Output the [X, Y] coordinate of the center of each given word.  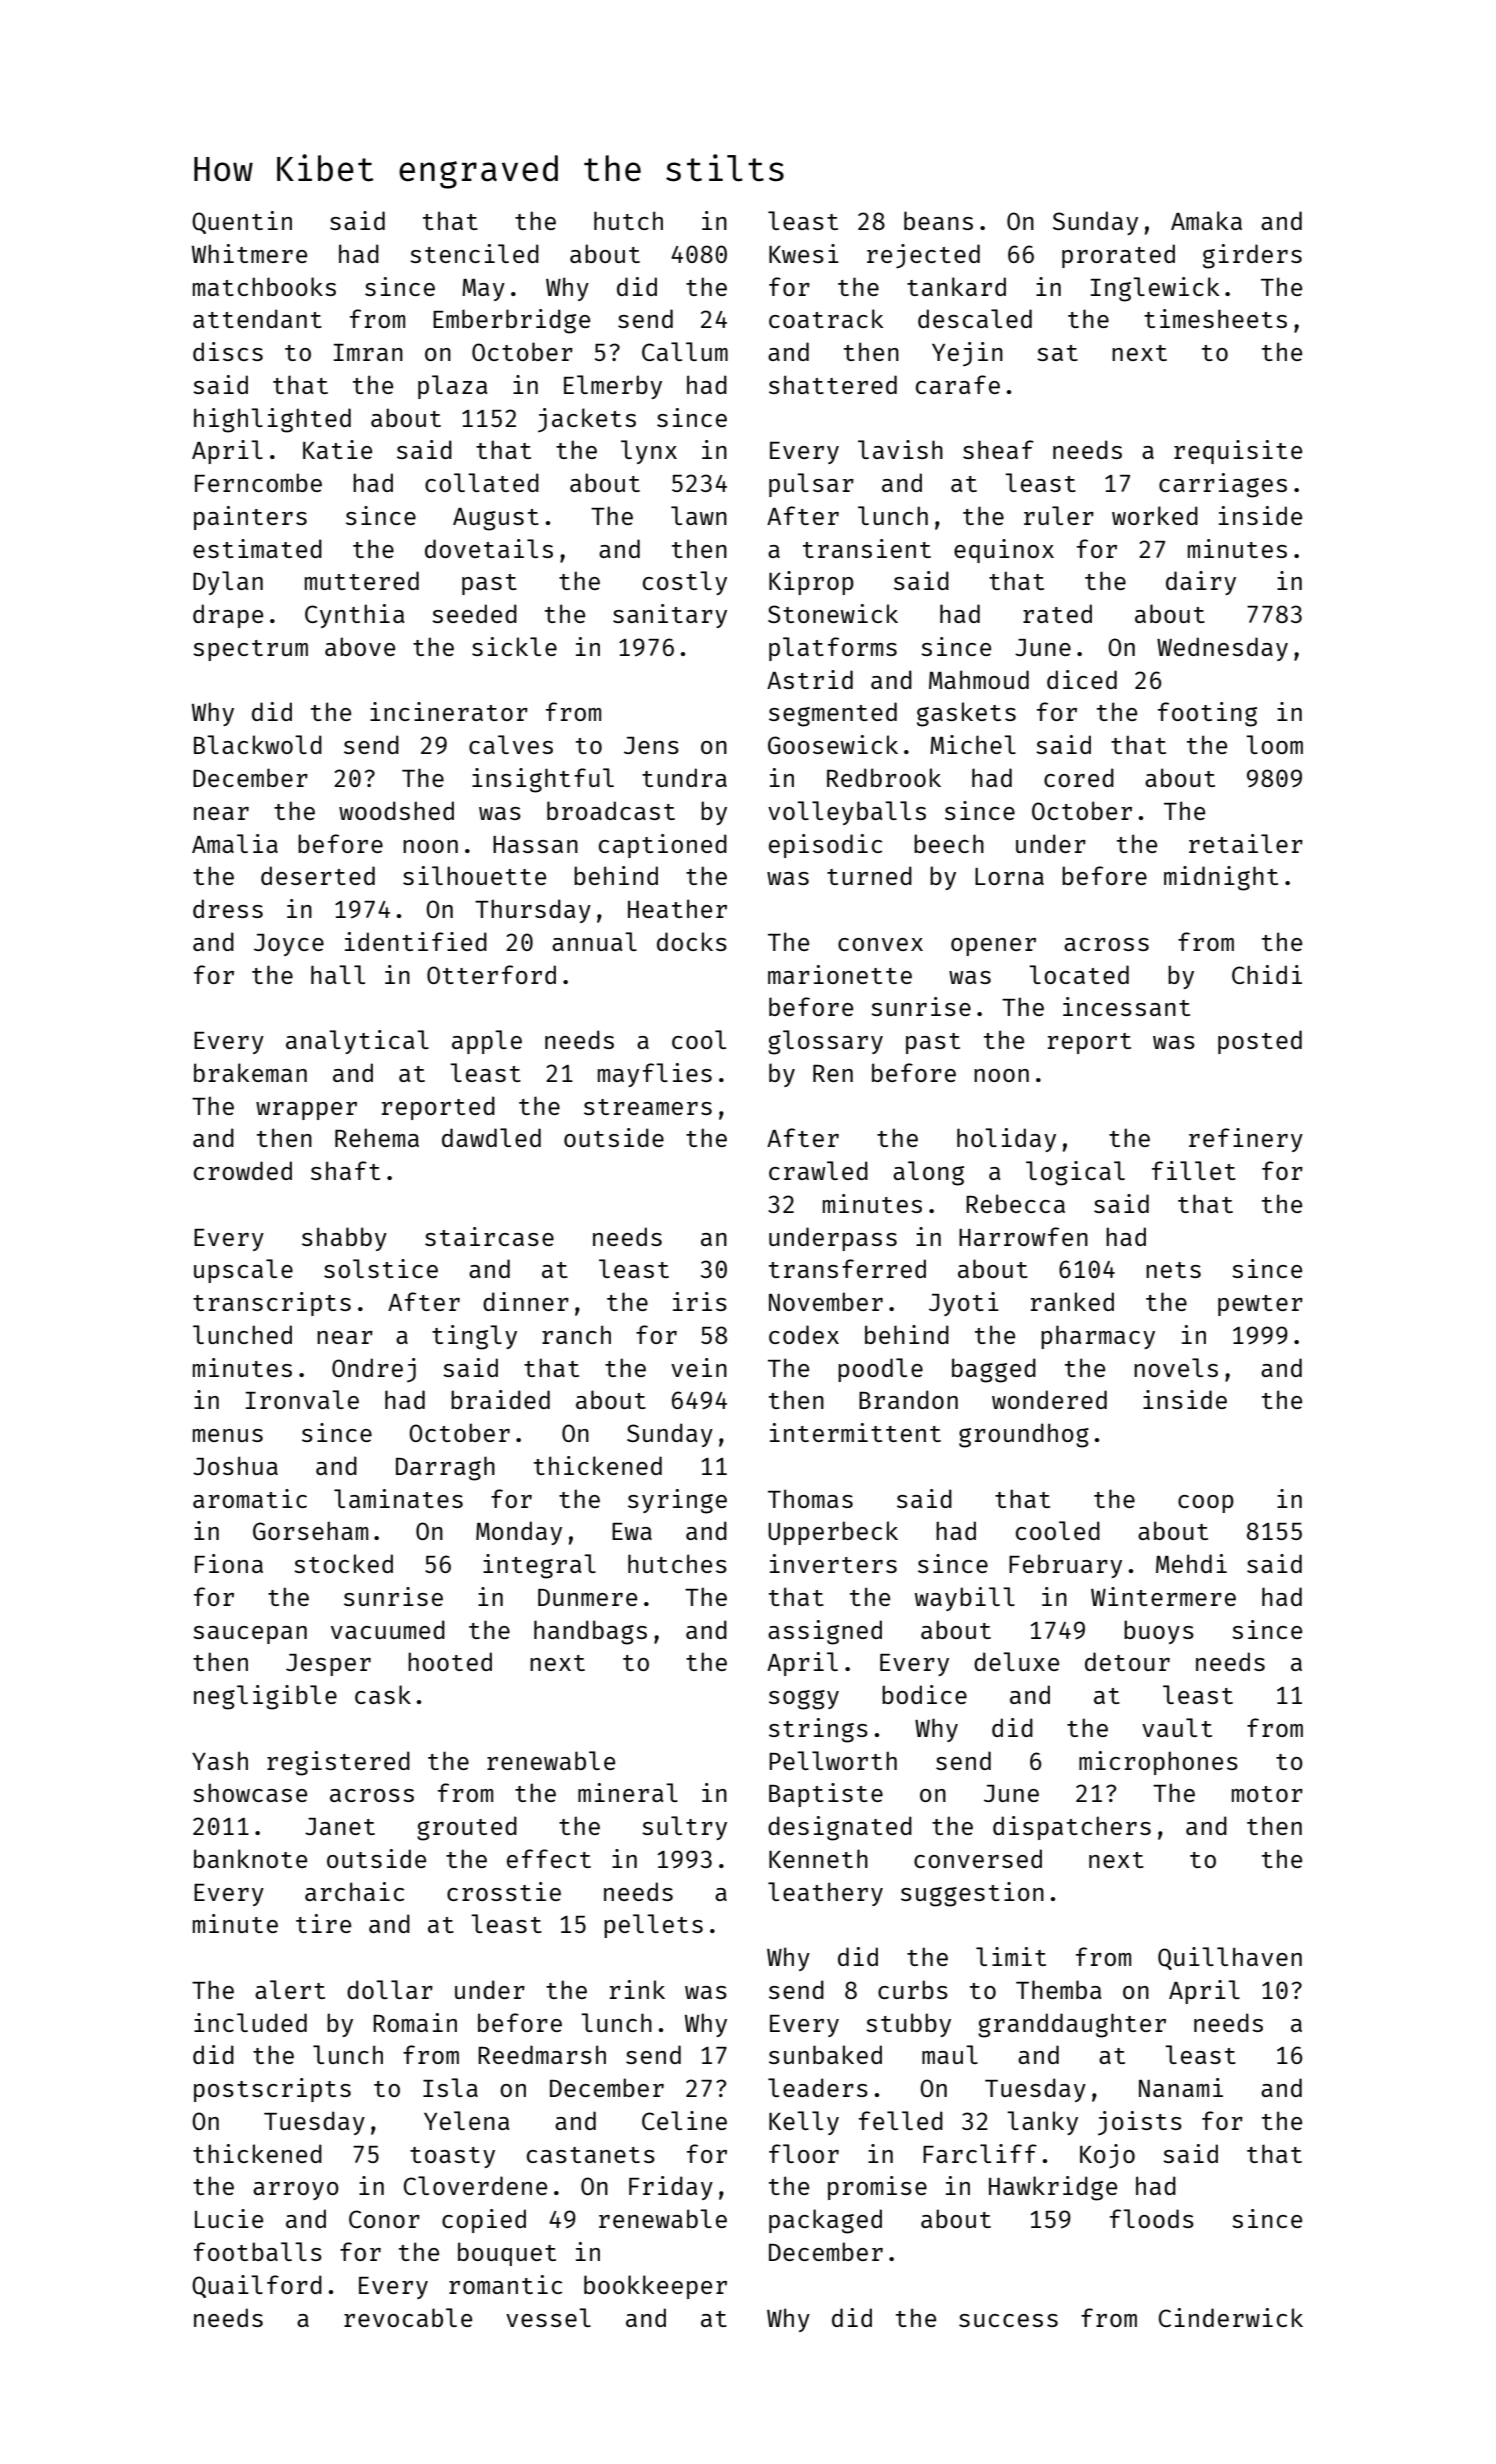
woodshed [396, 810]
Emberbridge [511, 321]
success [1008, 2320]
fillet [1194, 1170]
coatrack [826, 318]
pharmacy [1098, 1337]
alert [290, 1989]
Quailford [257, 2286]
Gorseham [310, 1530]
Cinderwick [1231, 2317]
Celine [684, 2120]
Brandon [908, 1399]
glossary [825, 1042]
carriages [1223, 485]
